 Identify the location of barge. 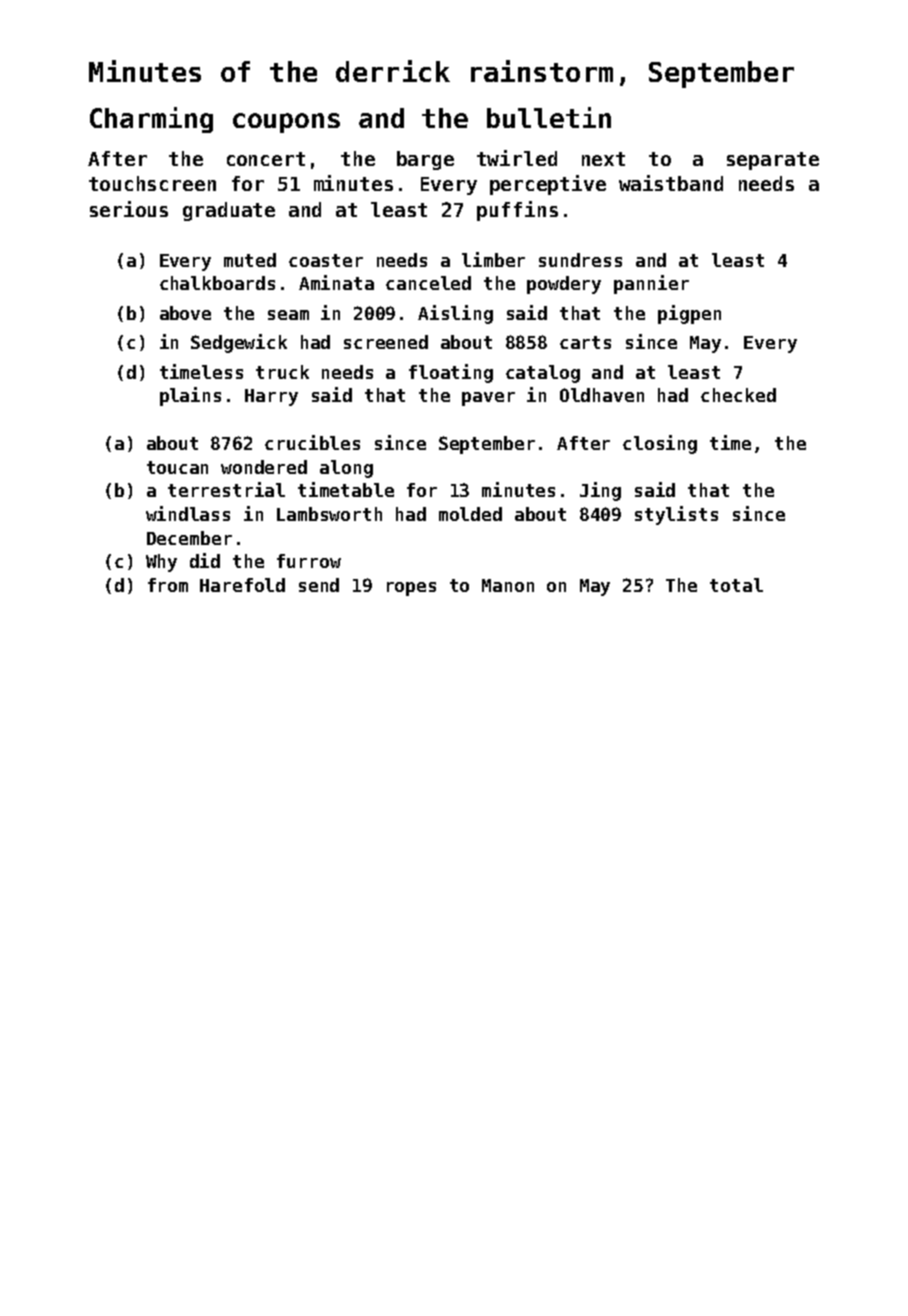
(425, 160).
